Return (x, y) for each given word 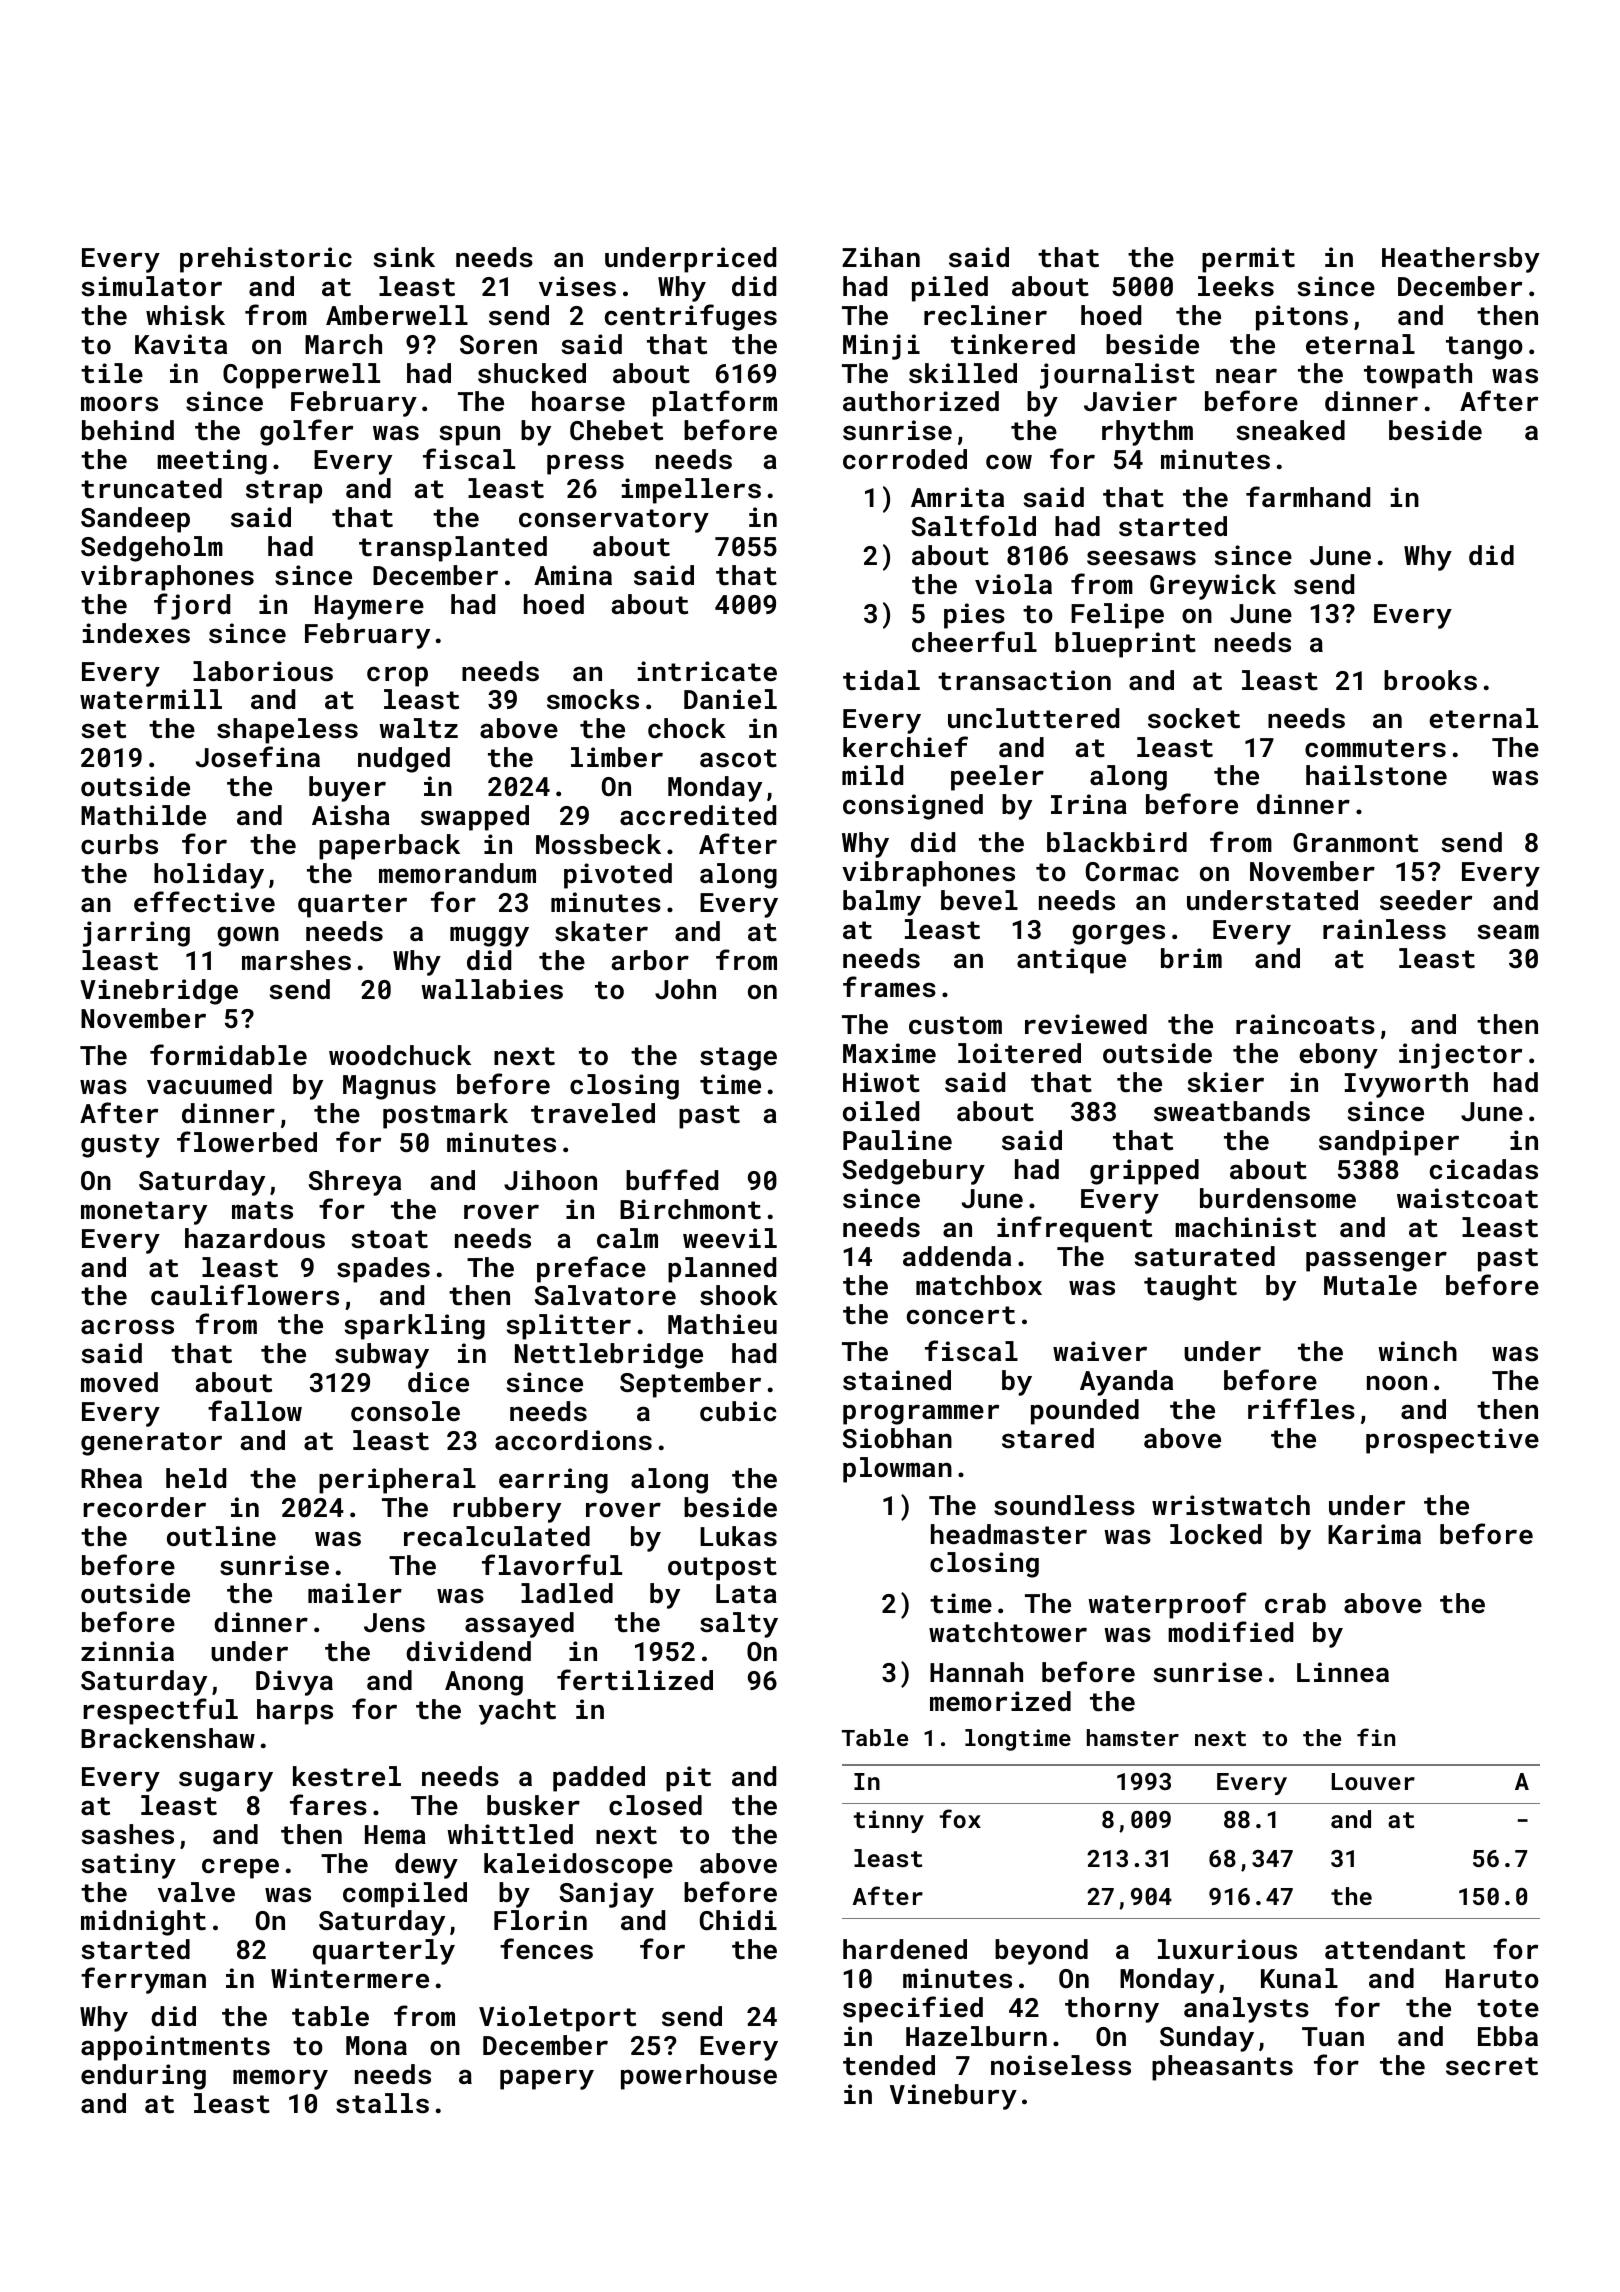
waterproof (1167, 1605)
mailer (355, 1593)
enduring (143, 2077)
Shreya (354, 1183)
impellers (691, 491)
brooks (1430, 680)
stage (738, 1059)
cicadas (1484, 1169)
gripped (1144, 1172)
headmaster (1009, 1534)
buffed (672, 1180)
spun (469, 435)
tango (1484, 348)
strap (284, 492)
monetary (144, 1213)
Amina (573, 575)
